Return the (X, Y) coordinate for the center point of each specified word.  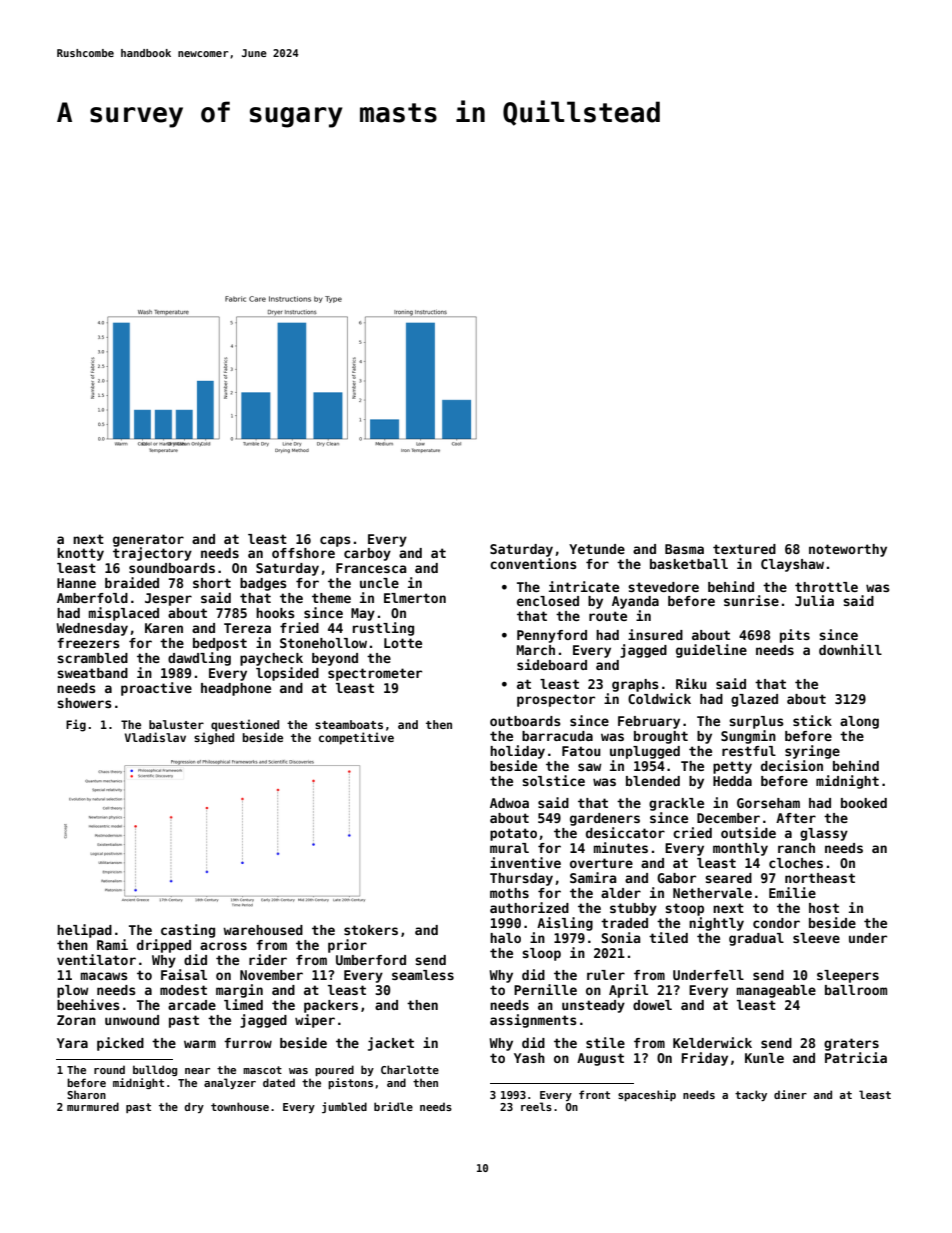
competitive (356, 738)
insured (655, 634)
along (859, 722)
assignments (533, 1021)
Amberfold (92, 598)
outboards (525, 721)
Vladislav (155, 737)
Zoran (76, 1020)
